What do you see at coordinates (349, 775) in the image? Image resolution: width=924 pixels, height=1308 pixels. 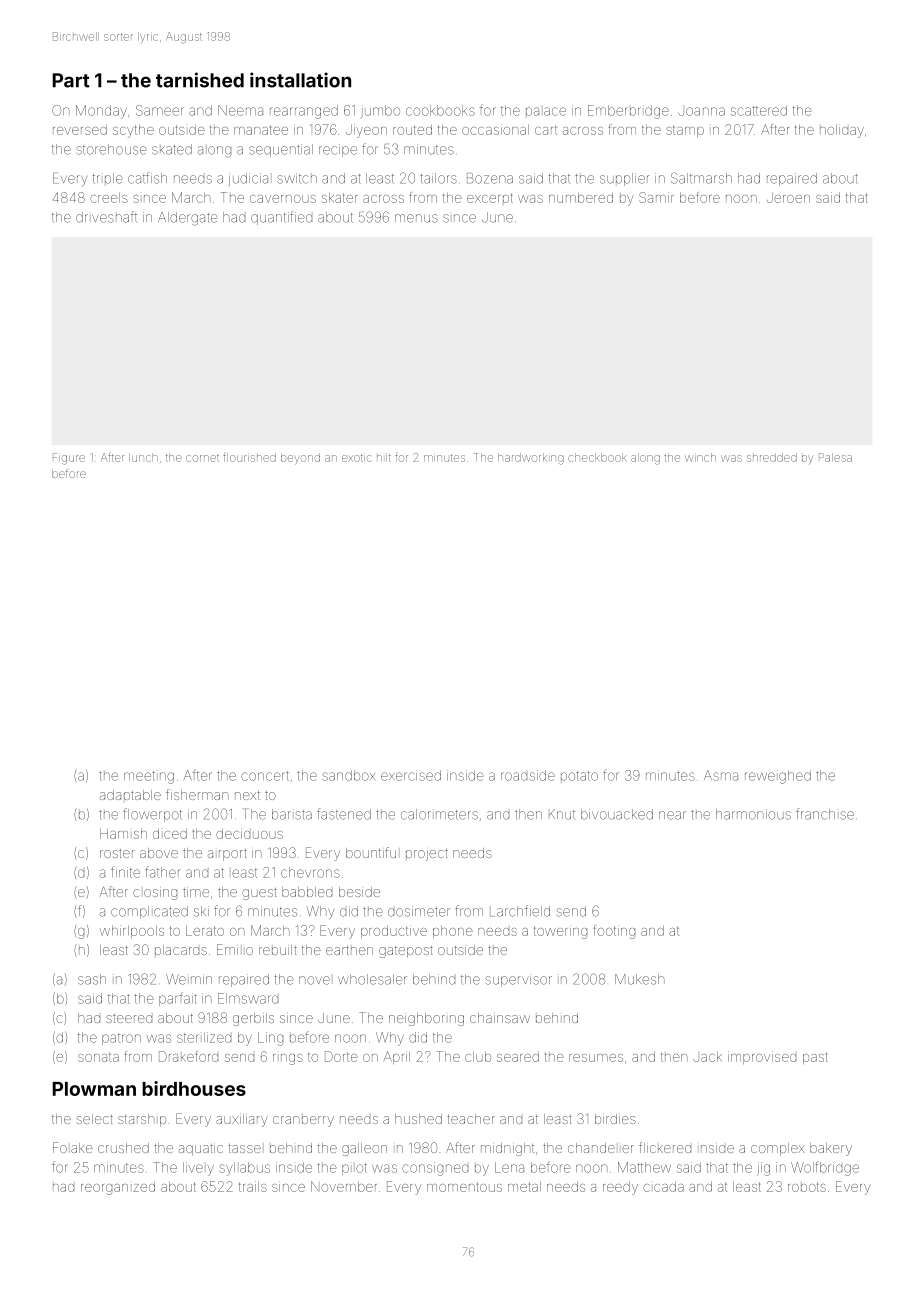 I see `sandbox` at bounding box center [349, 775].
